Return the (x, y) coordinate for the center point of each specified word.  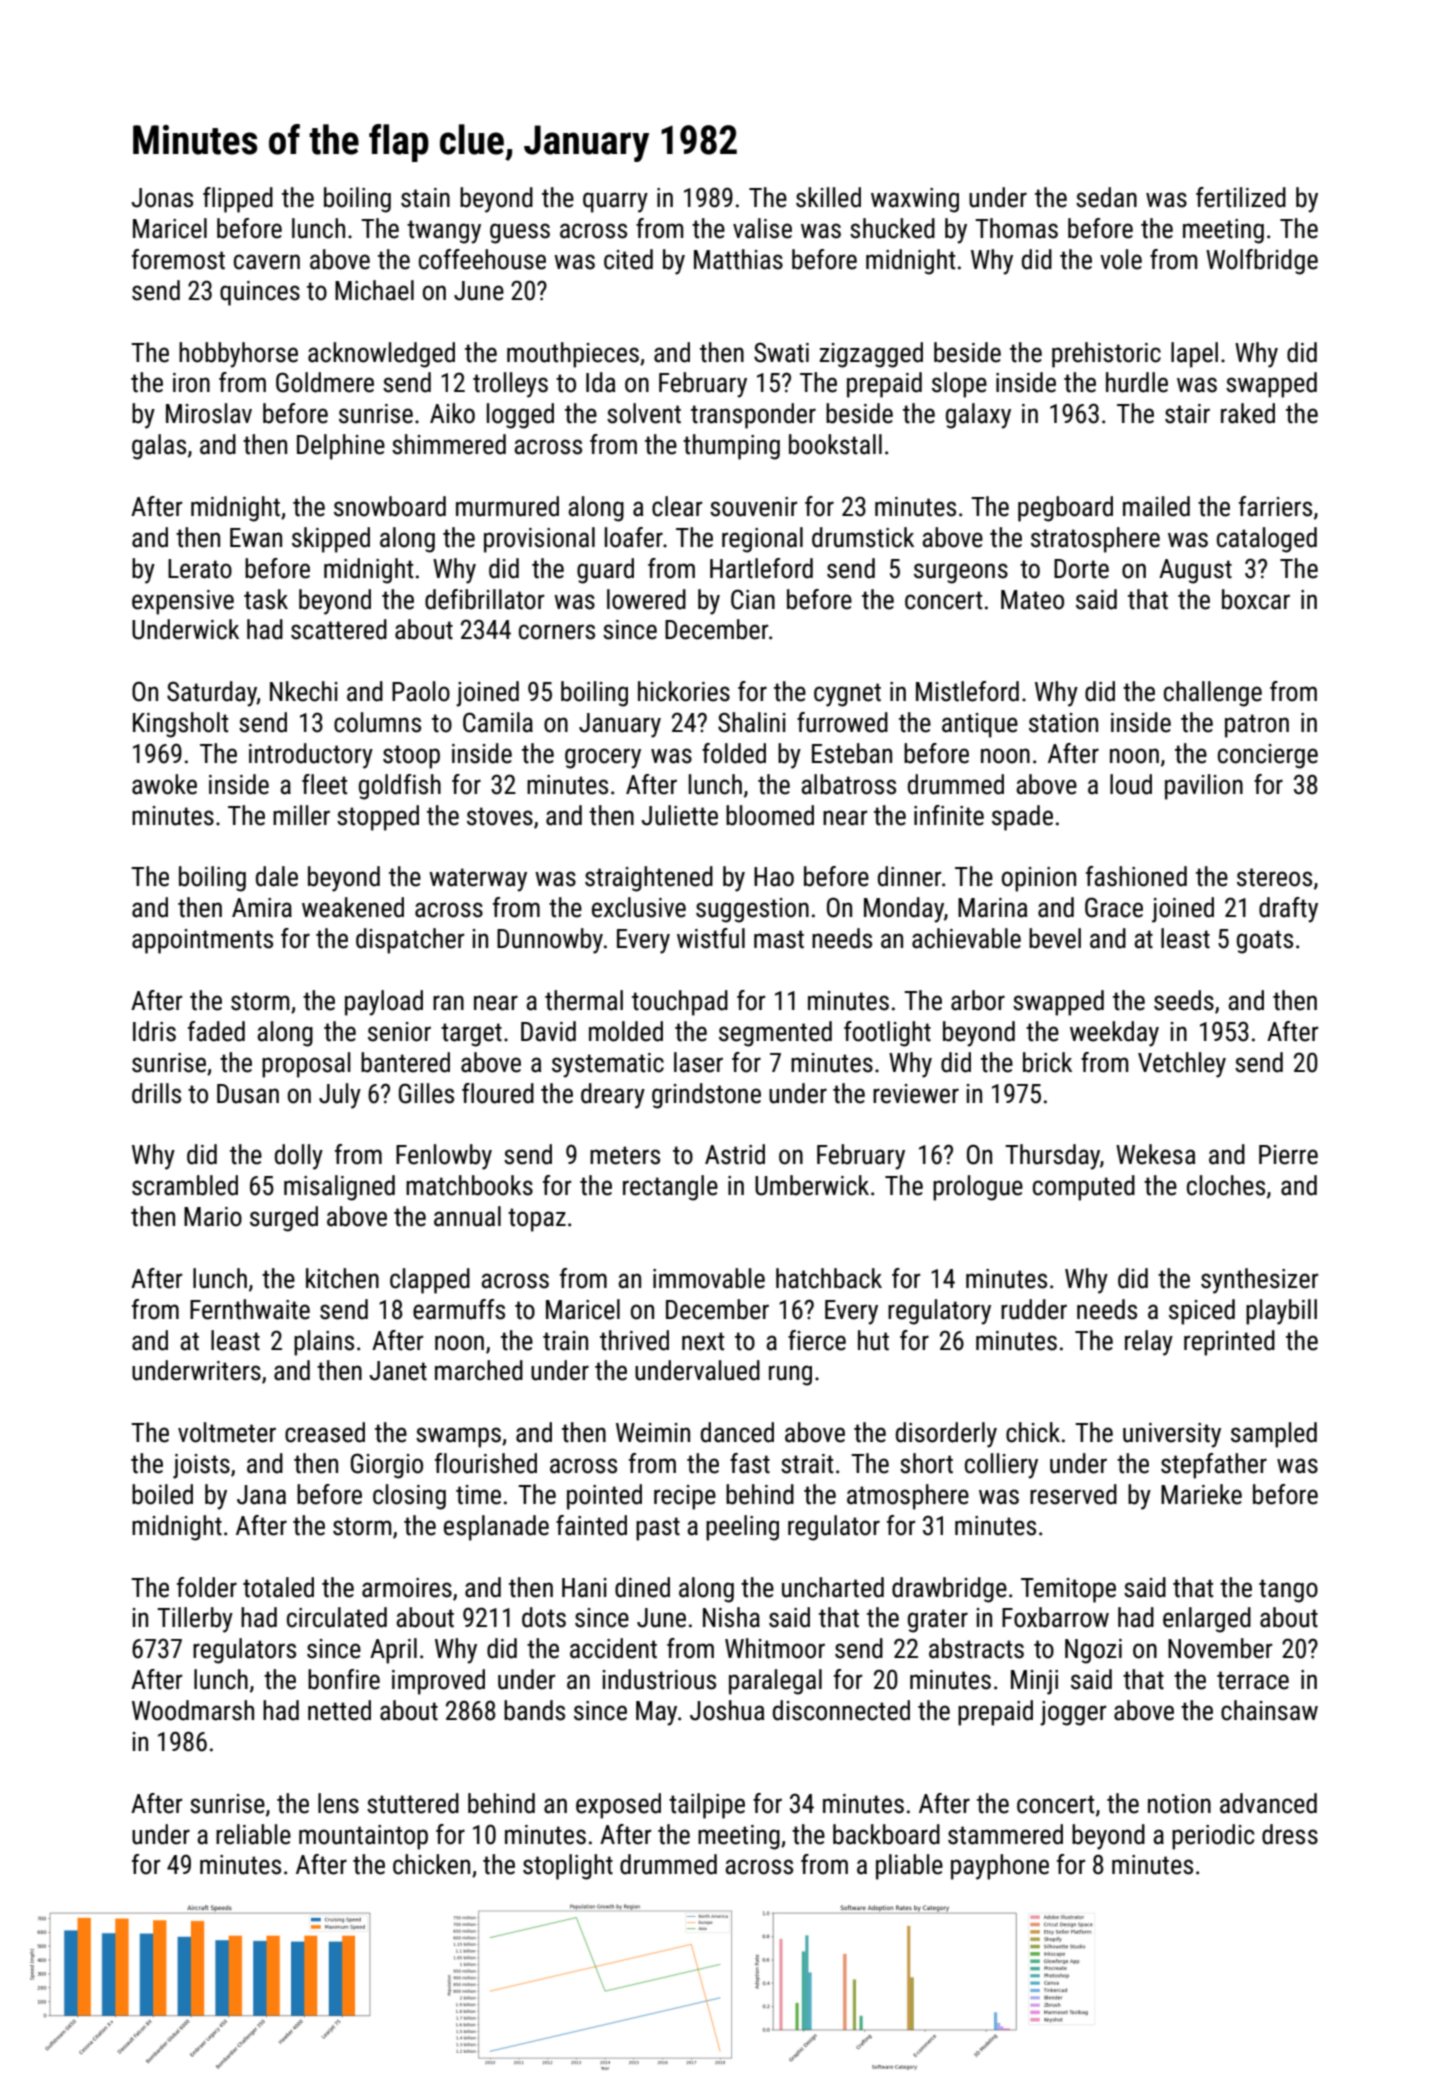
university (1172, 1435)
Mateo (1032, 600)
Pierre (1288, 1155)
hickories (684, 691)
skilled (828, 197)
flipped (238, 200)
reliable (253, 1834)
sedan (1106, 197)
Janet (398, 1371)
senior (399, 1032)
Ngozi (1093, 1651)
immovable (709, 1278)
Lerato (200, 569)
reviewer (916, 1094)
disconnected (841, 1710)
